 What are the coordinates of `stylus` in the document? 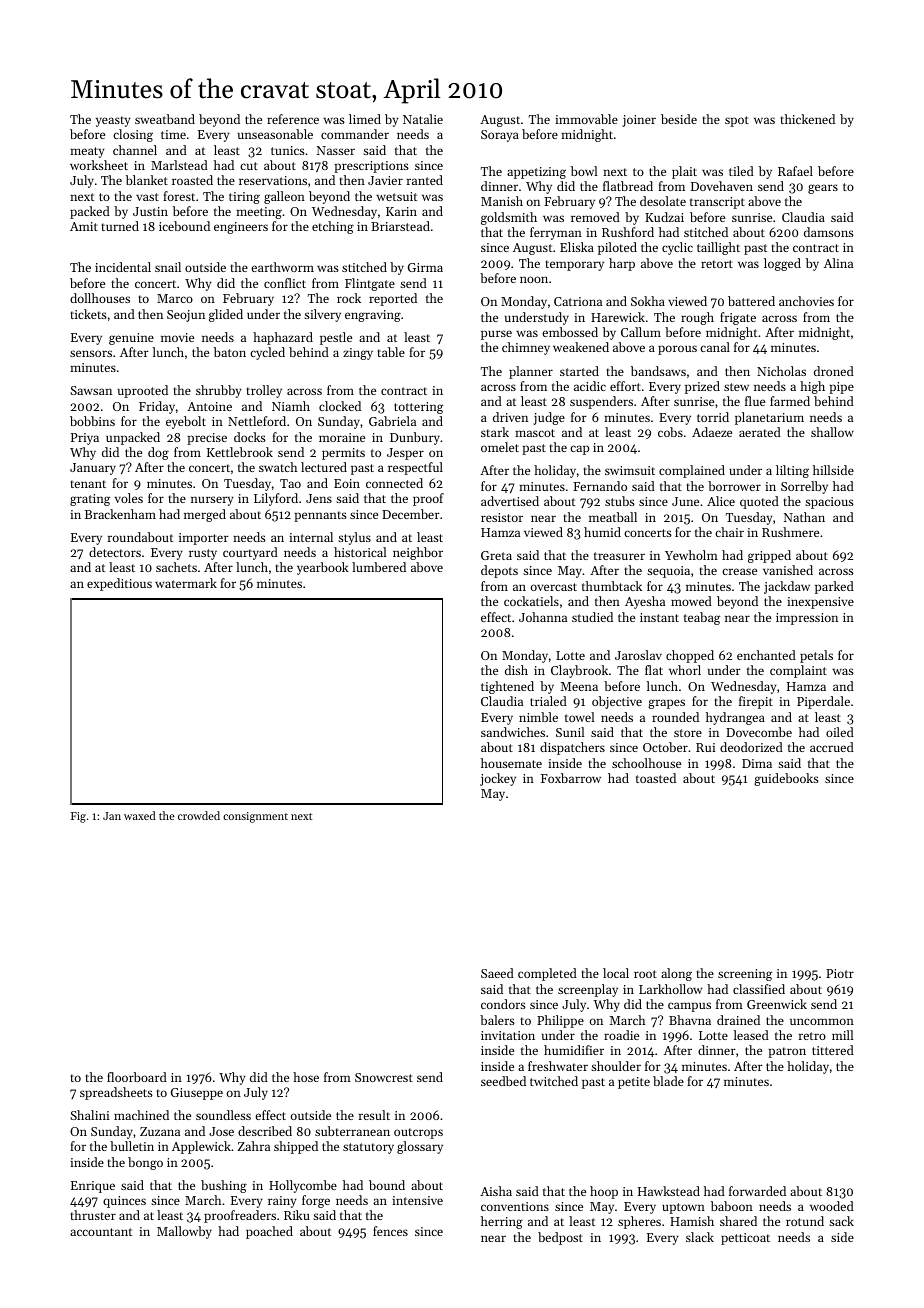 It's located at (354, 538).
